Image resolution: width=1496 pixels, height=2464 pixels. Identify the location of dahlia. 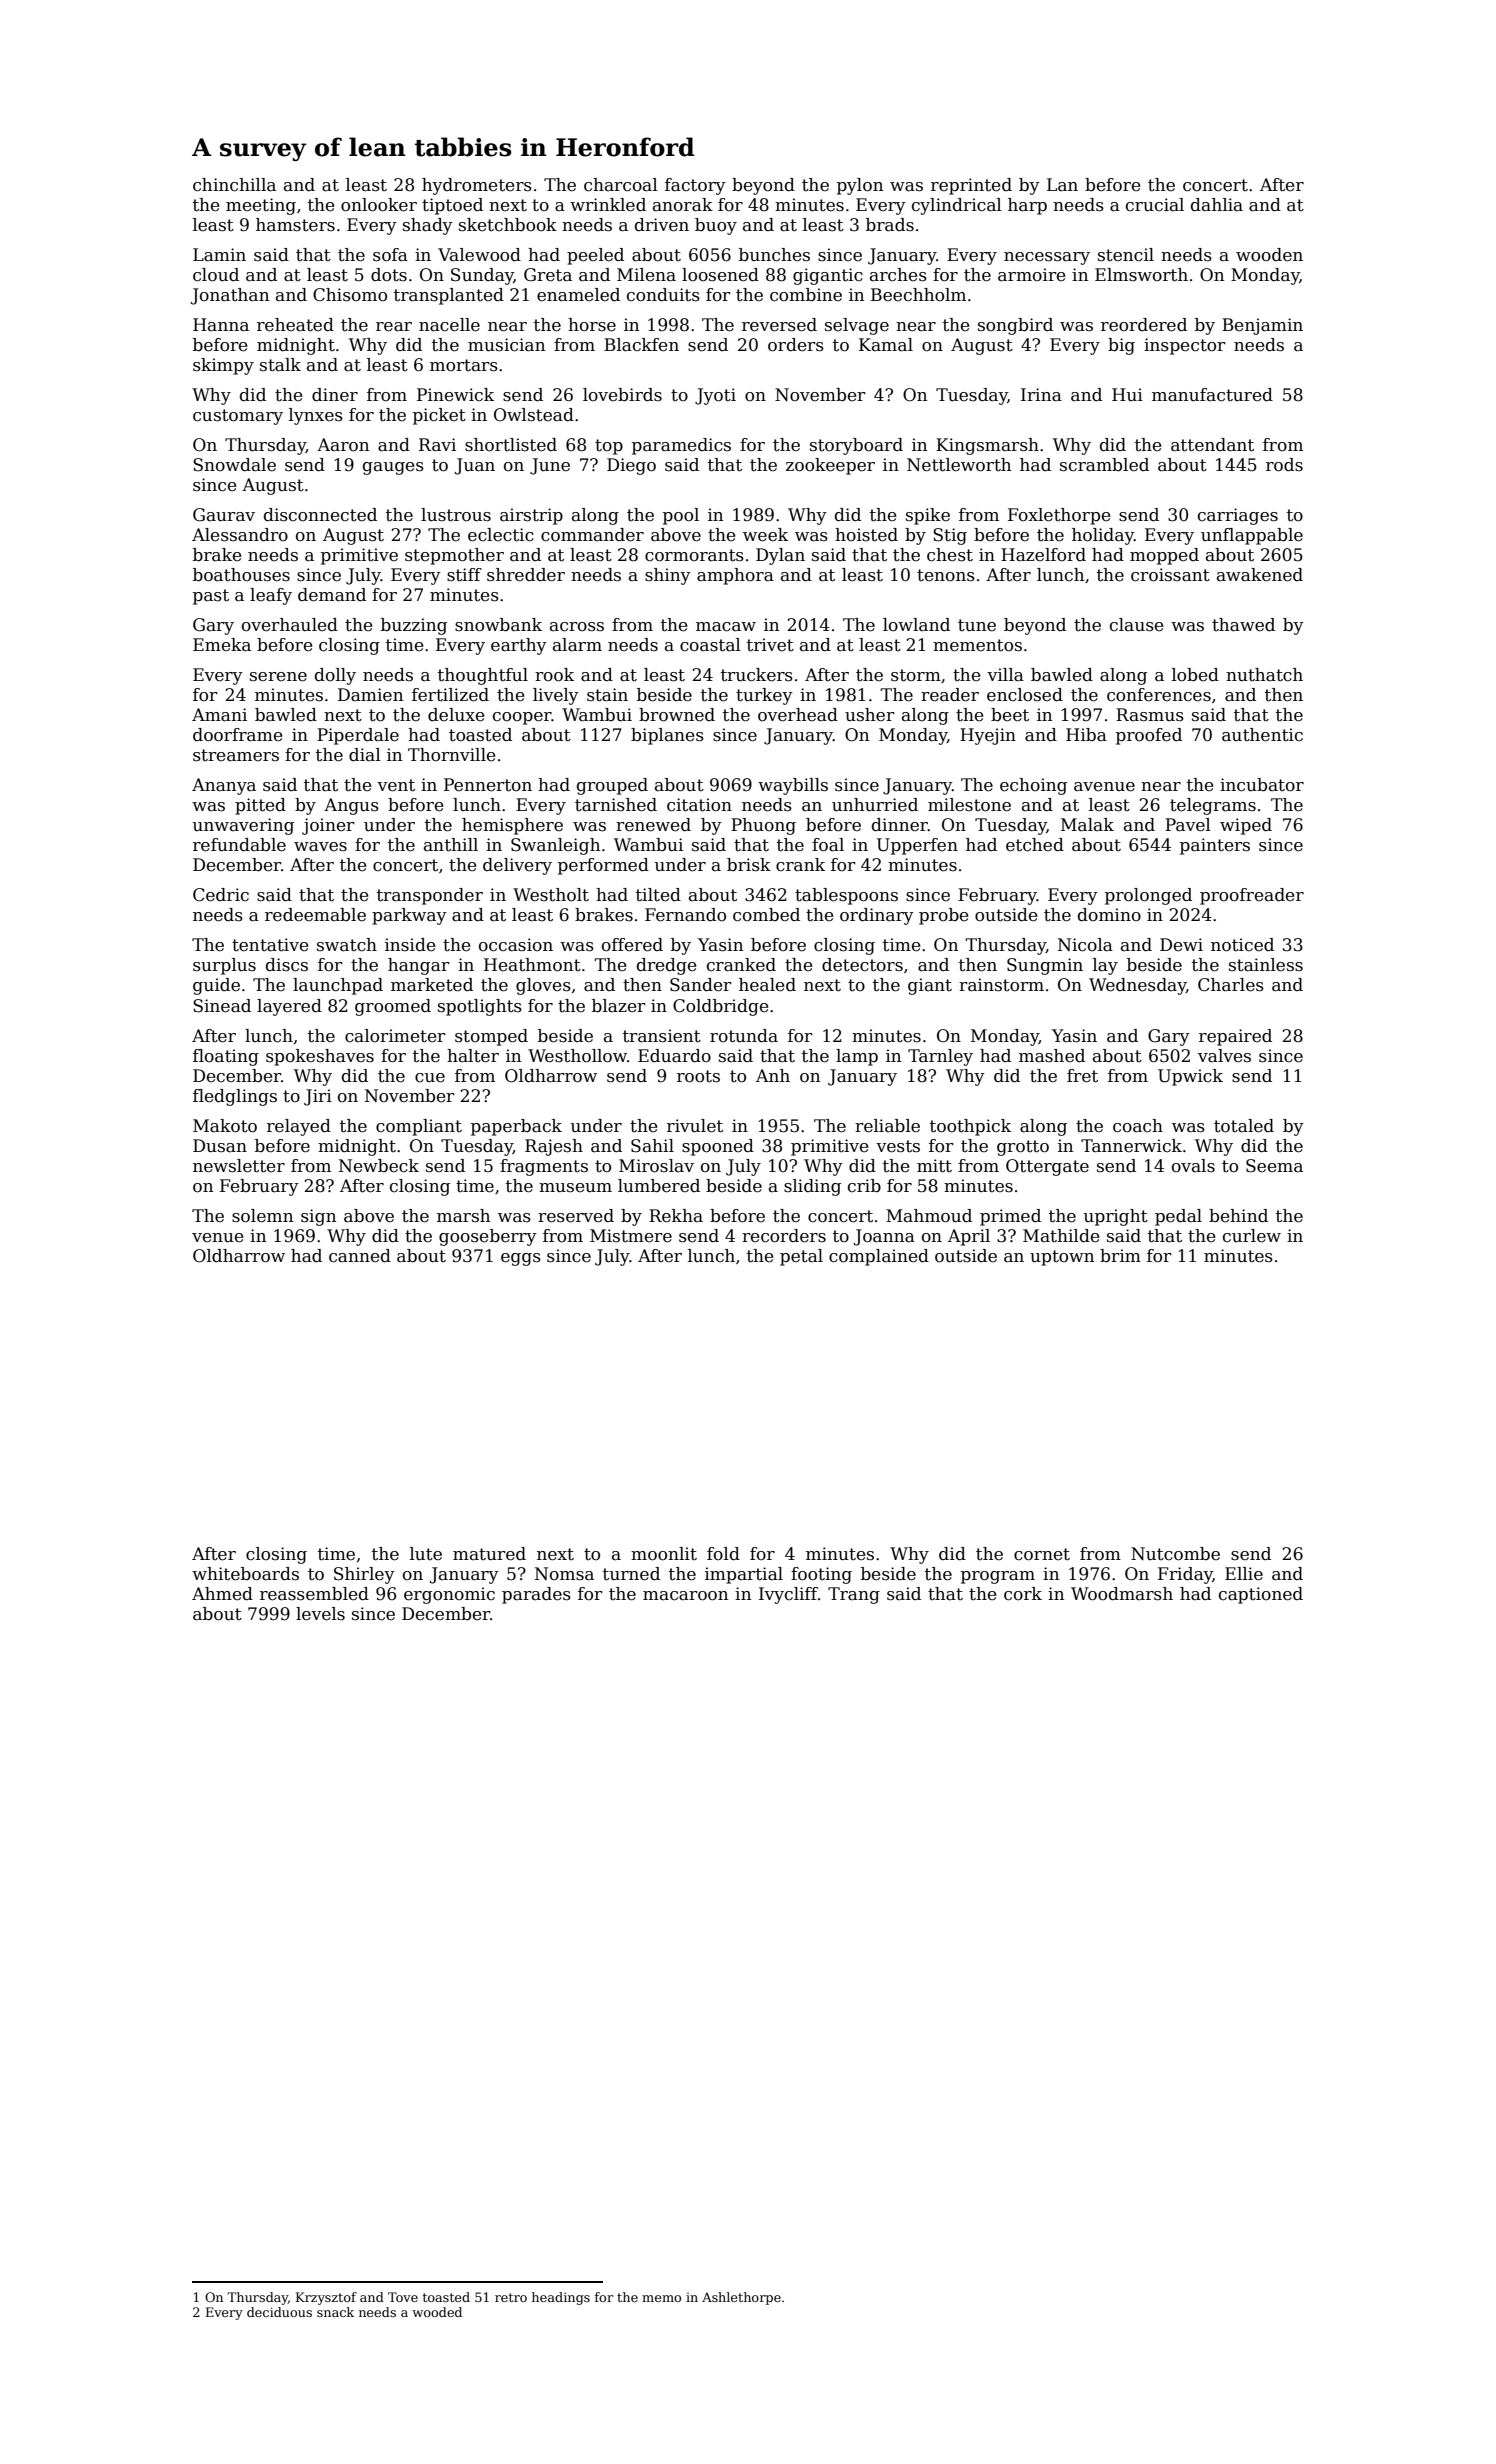
(1217, 205).
